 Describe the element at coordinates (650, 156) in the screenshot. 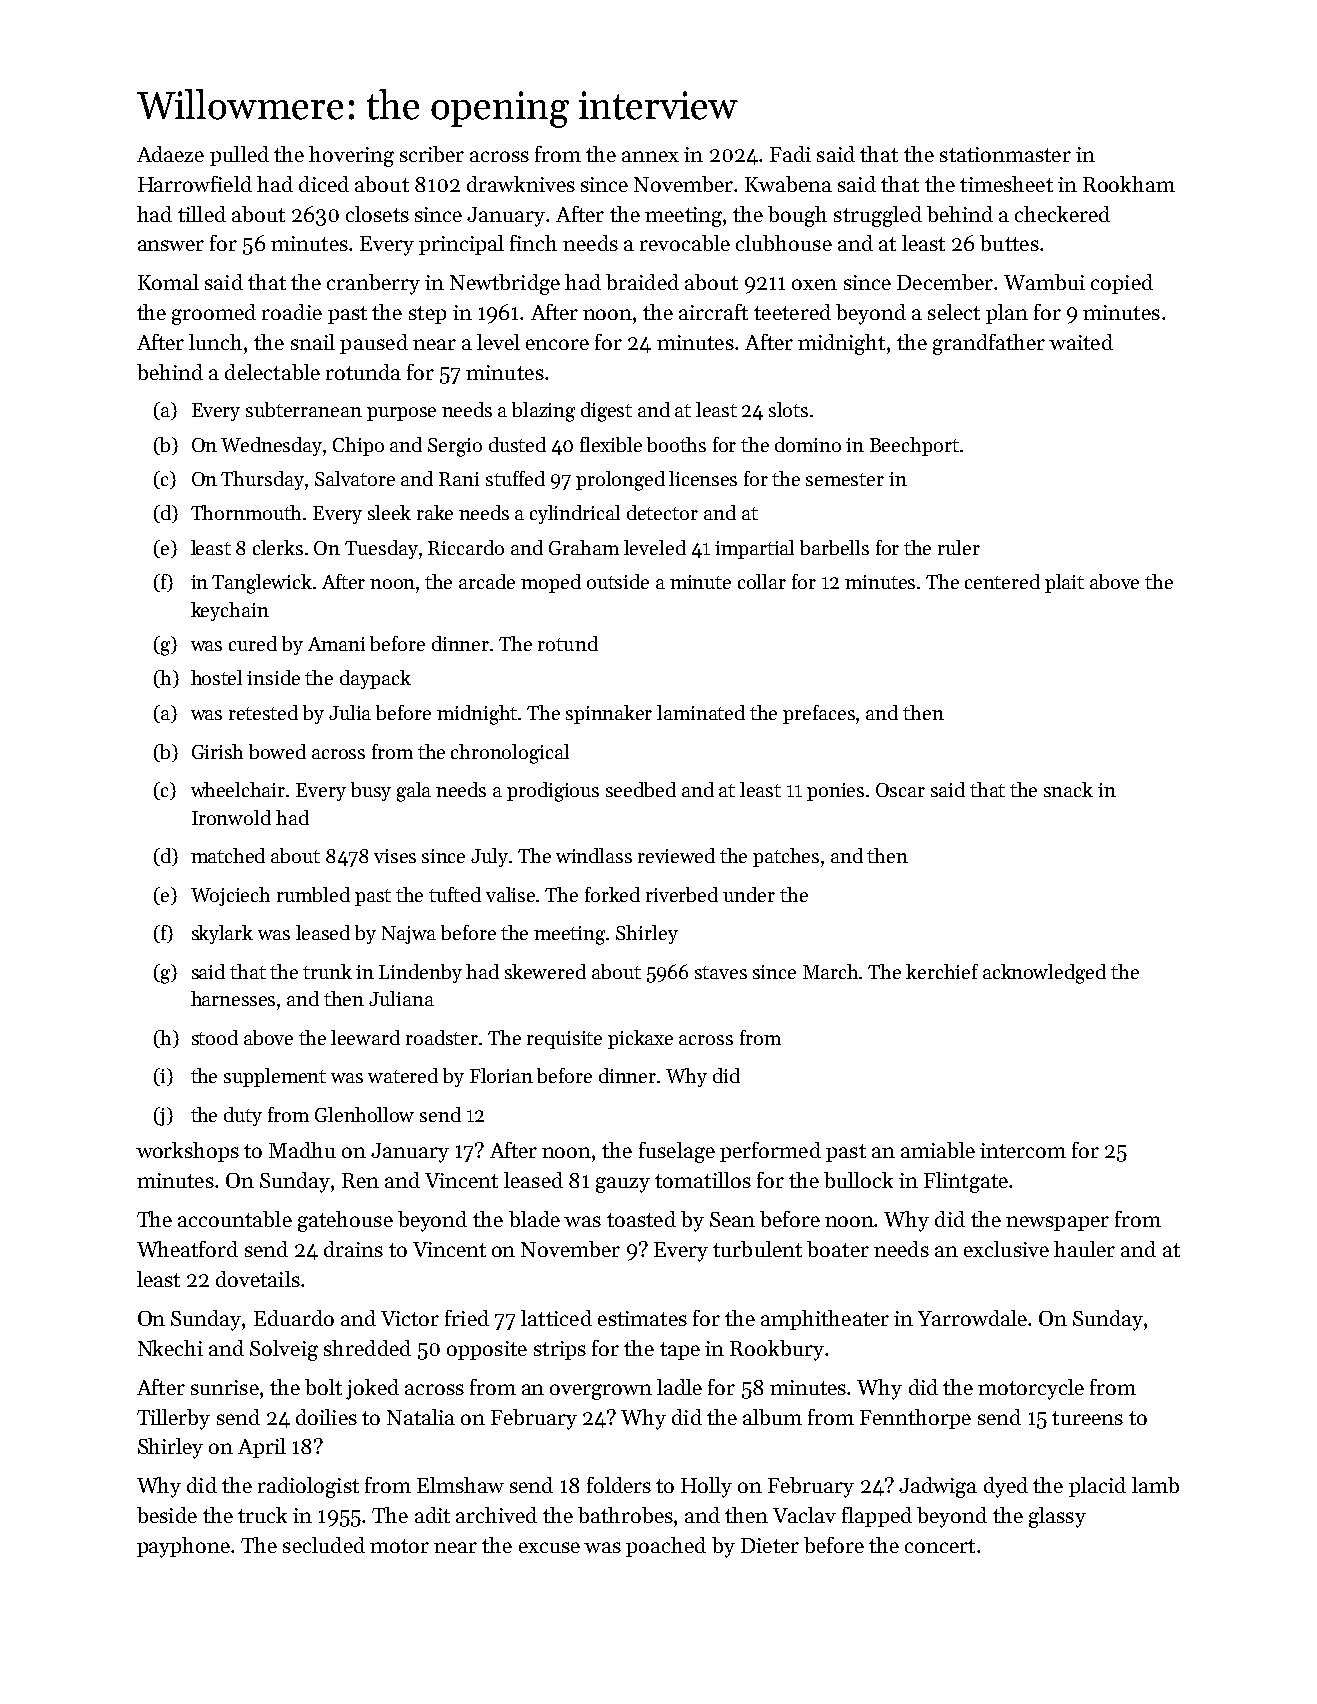

I see `annex` at that location.
